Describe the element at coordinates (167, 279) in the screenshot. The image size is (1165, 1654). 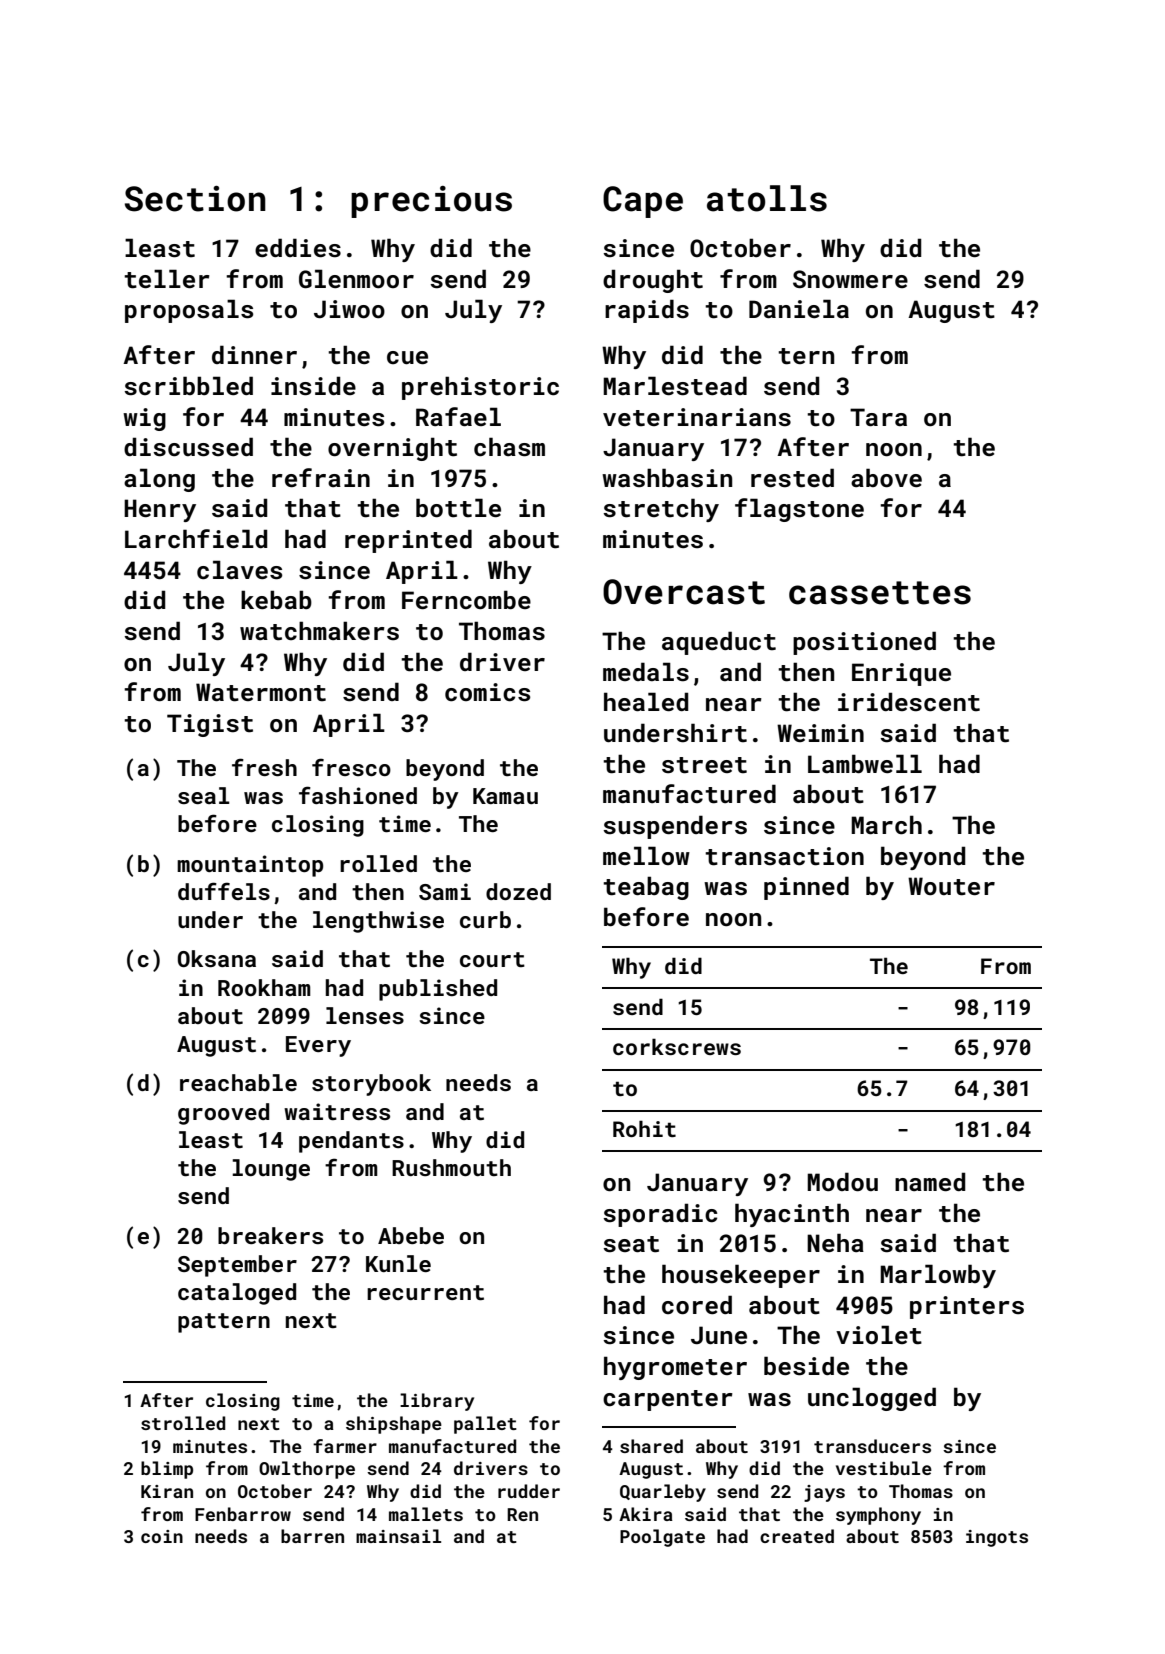
I see `teller` at that location.
